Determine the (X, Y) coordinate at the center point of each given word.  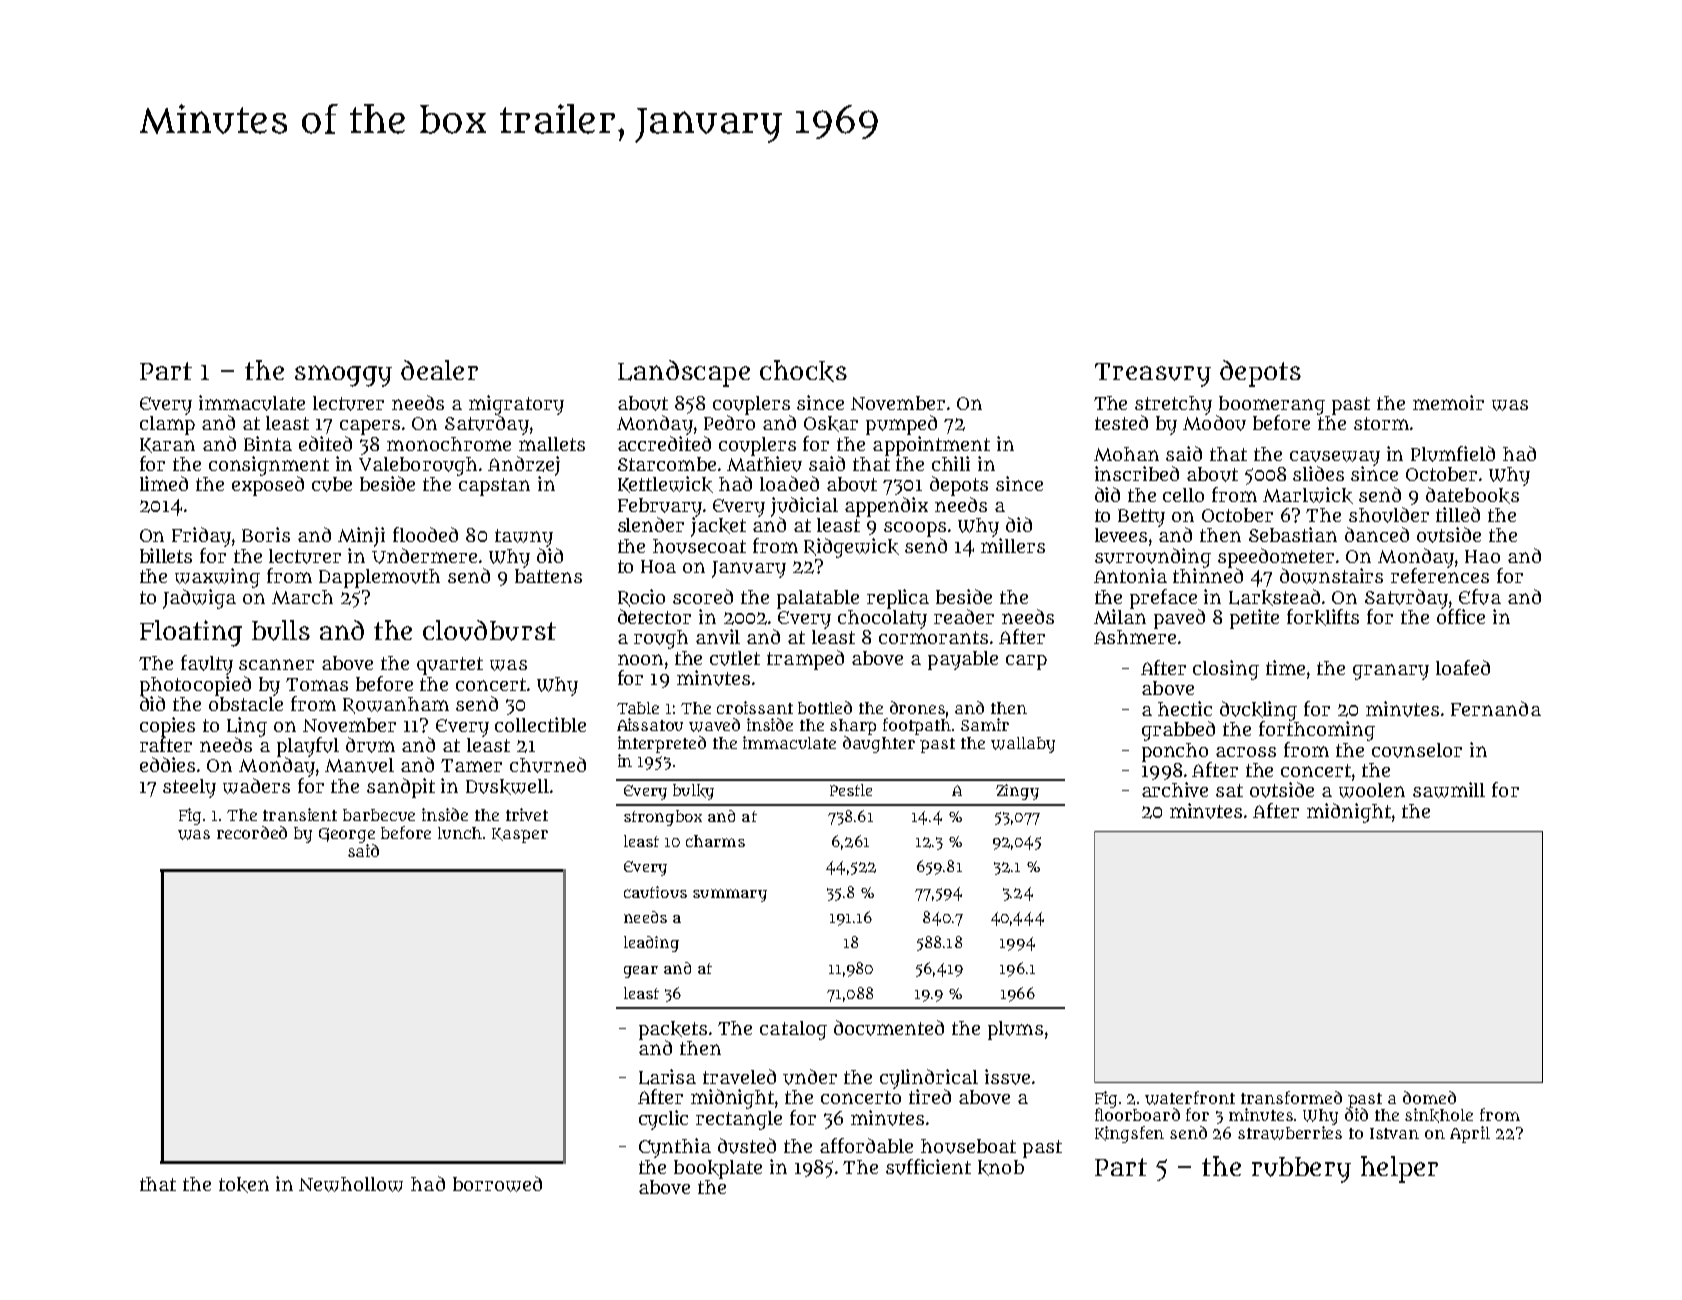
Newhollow (351, 1184)
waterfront (1190, 1098)
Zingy (1017, 792)
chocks (803, 371)
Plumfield (1453, 454)
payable (963, 660)
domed (1429, 1097)
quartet (450, 666)
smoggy (343, 376)
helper (1399, 1169)
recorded (252, 832)
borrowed (497, 1184)
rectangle (739, 1120)
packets (673, 1030)
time (1285, 667)
